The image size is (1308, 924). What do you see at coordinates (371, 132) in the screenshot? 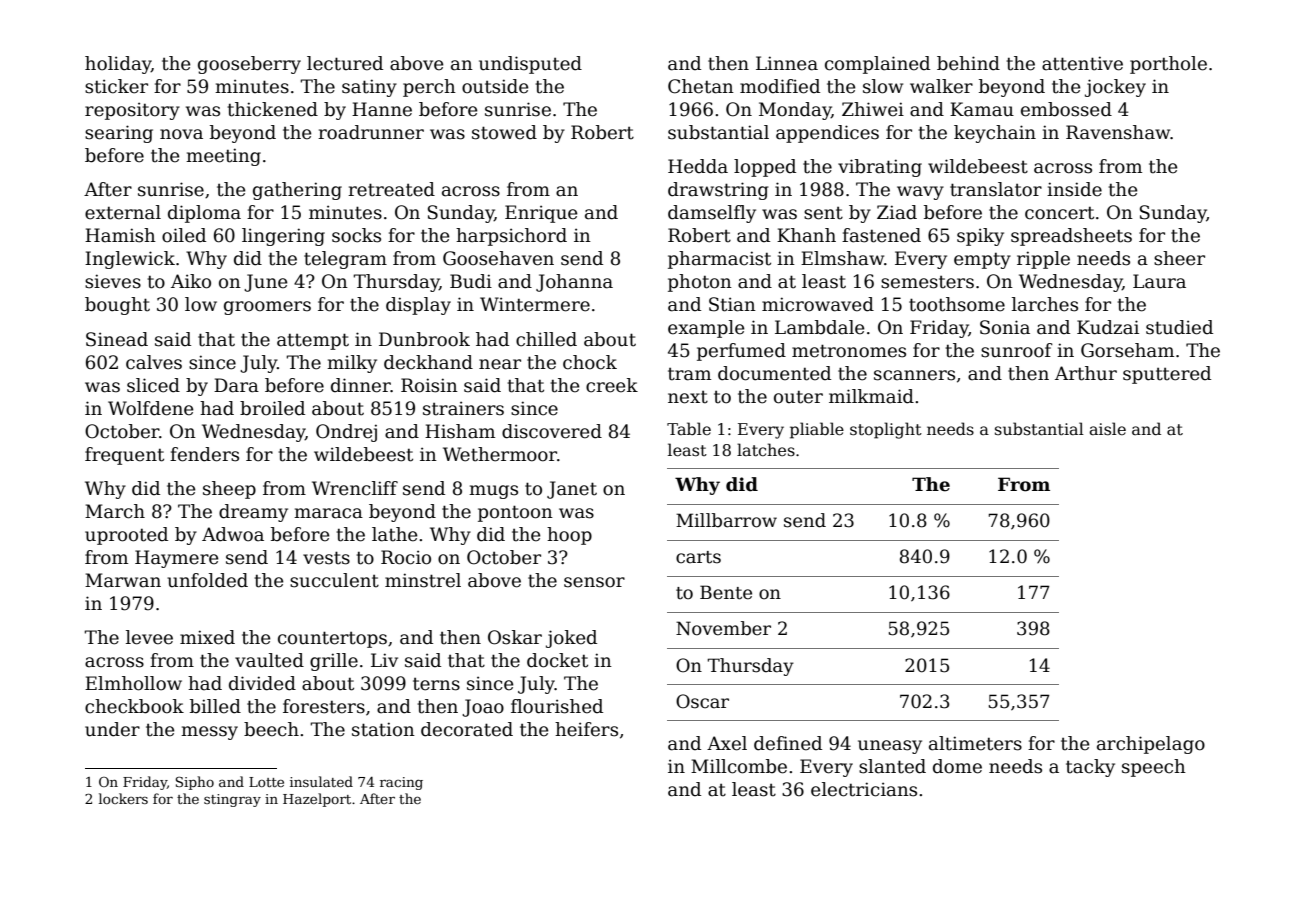
I see `roadrunner` at bounding box center [371, 132].
